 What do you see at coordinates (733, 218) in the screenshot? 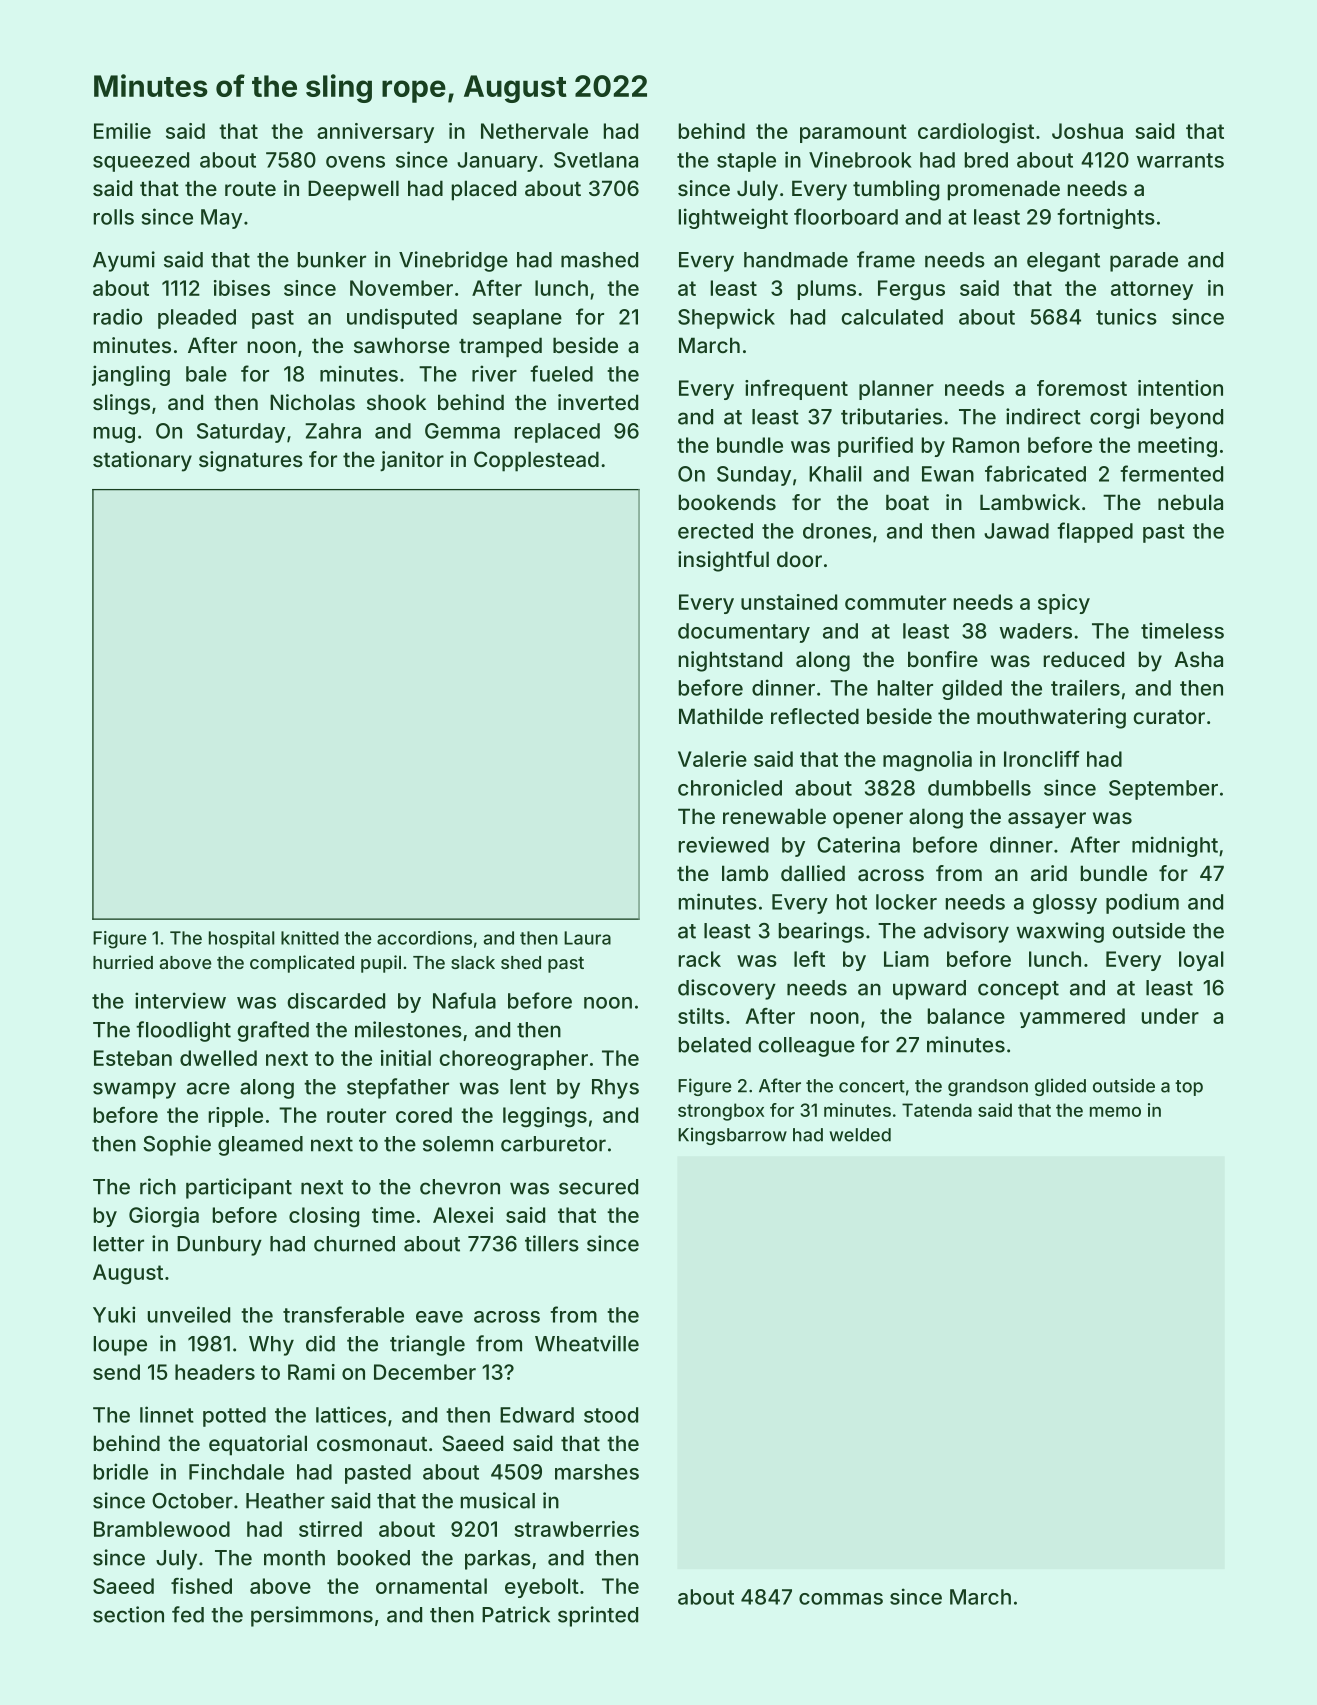
I see `lightweight` at bounding box center [733, 218].
